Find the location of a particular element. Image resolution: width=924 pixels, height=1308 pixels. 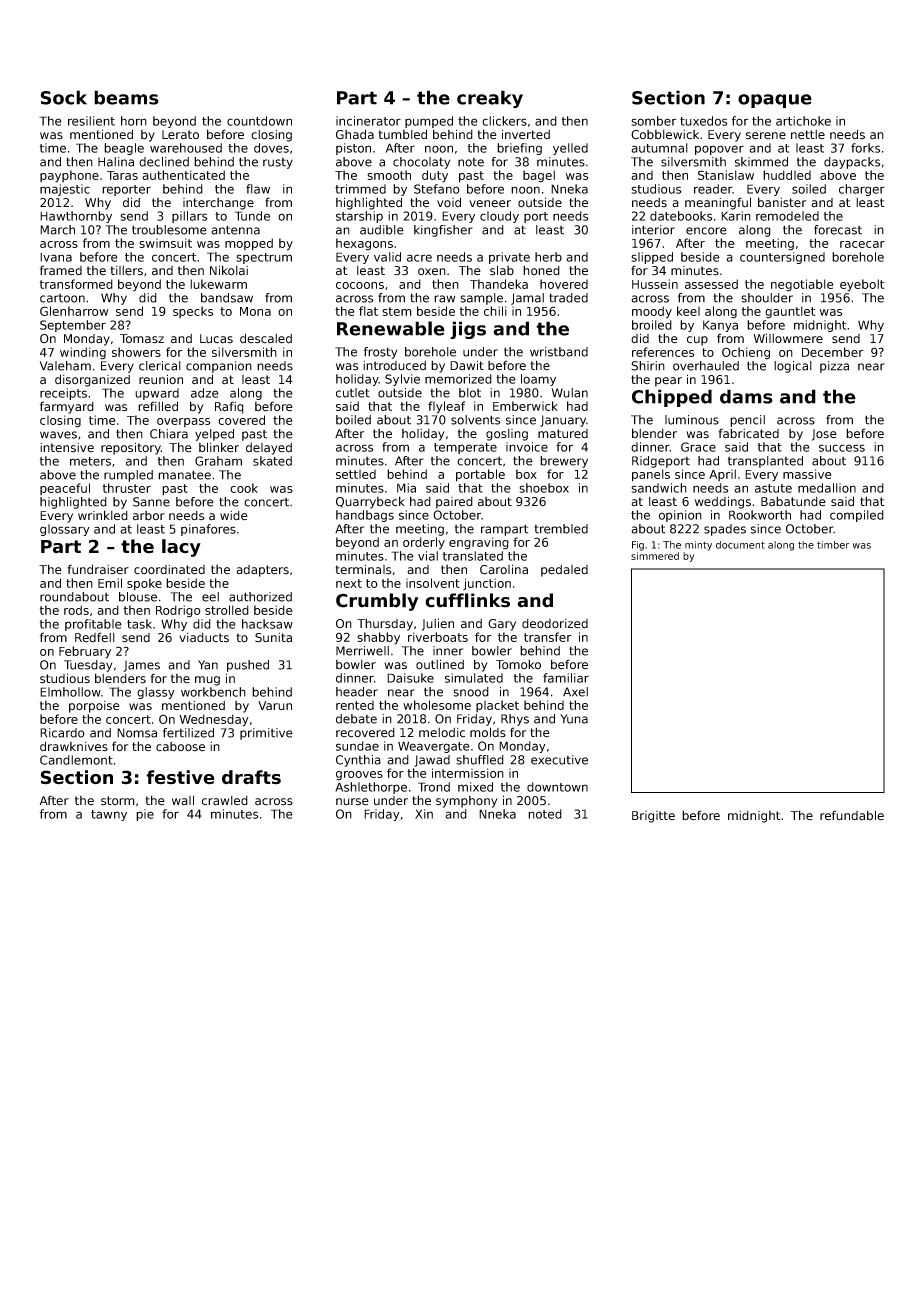

March is located at coordinates (57, 230).
